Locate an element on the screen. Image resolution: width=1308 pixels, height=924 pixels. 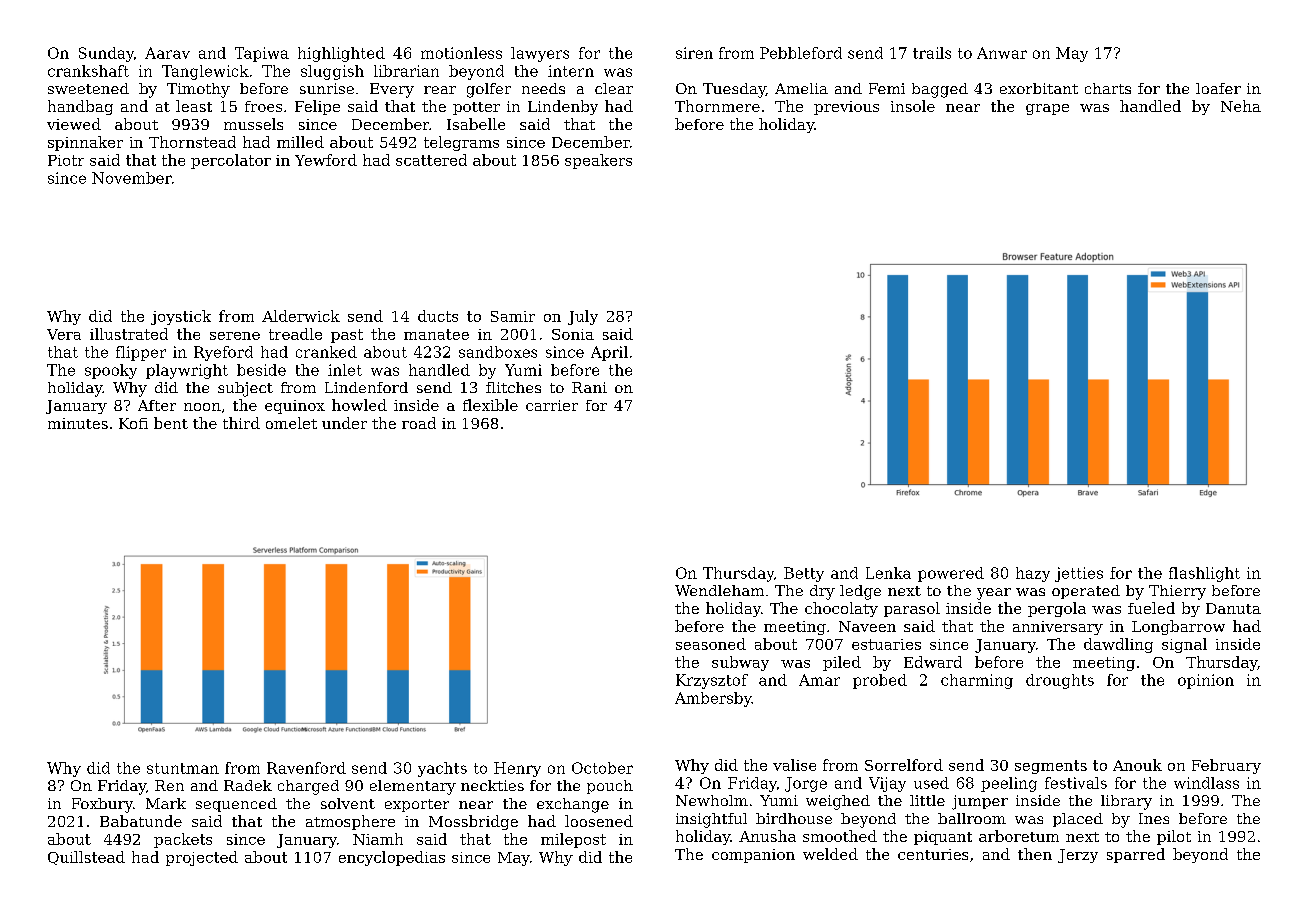
Sonia is located at coordinates (573, 334).
